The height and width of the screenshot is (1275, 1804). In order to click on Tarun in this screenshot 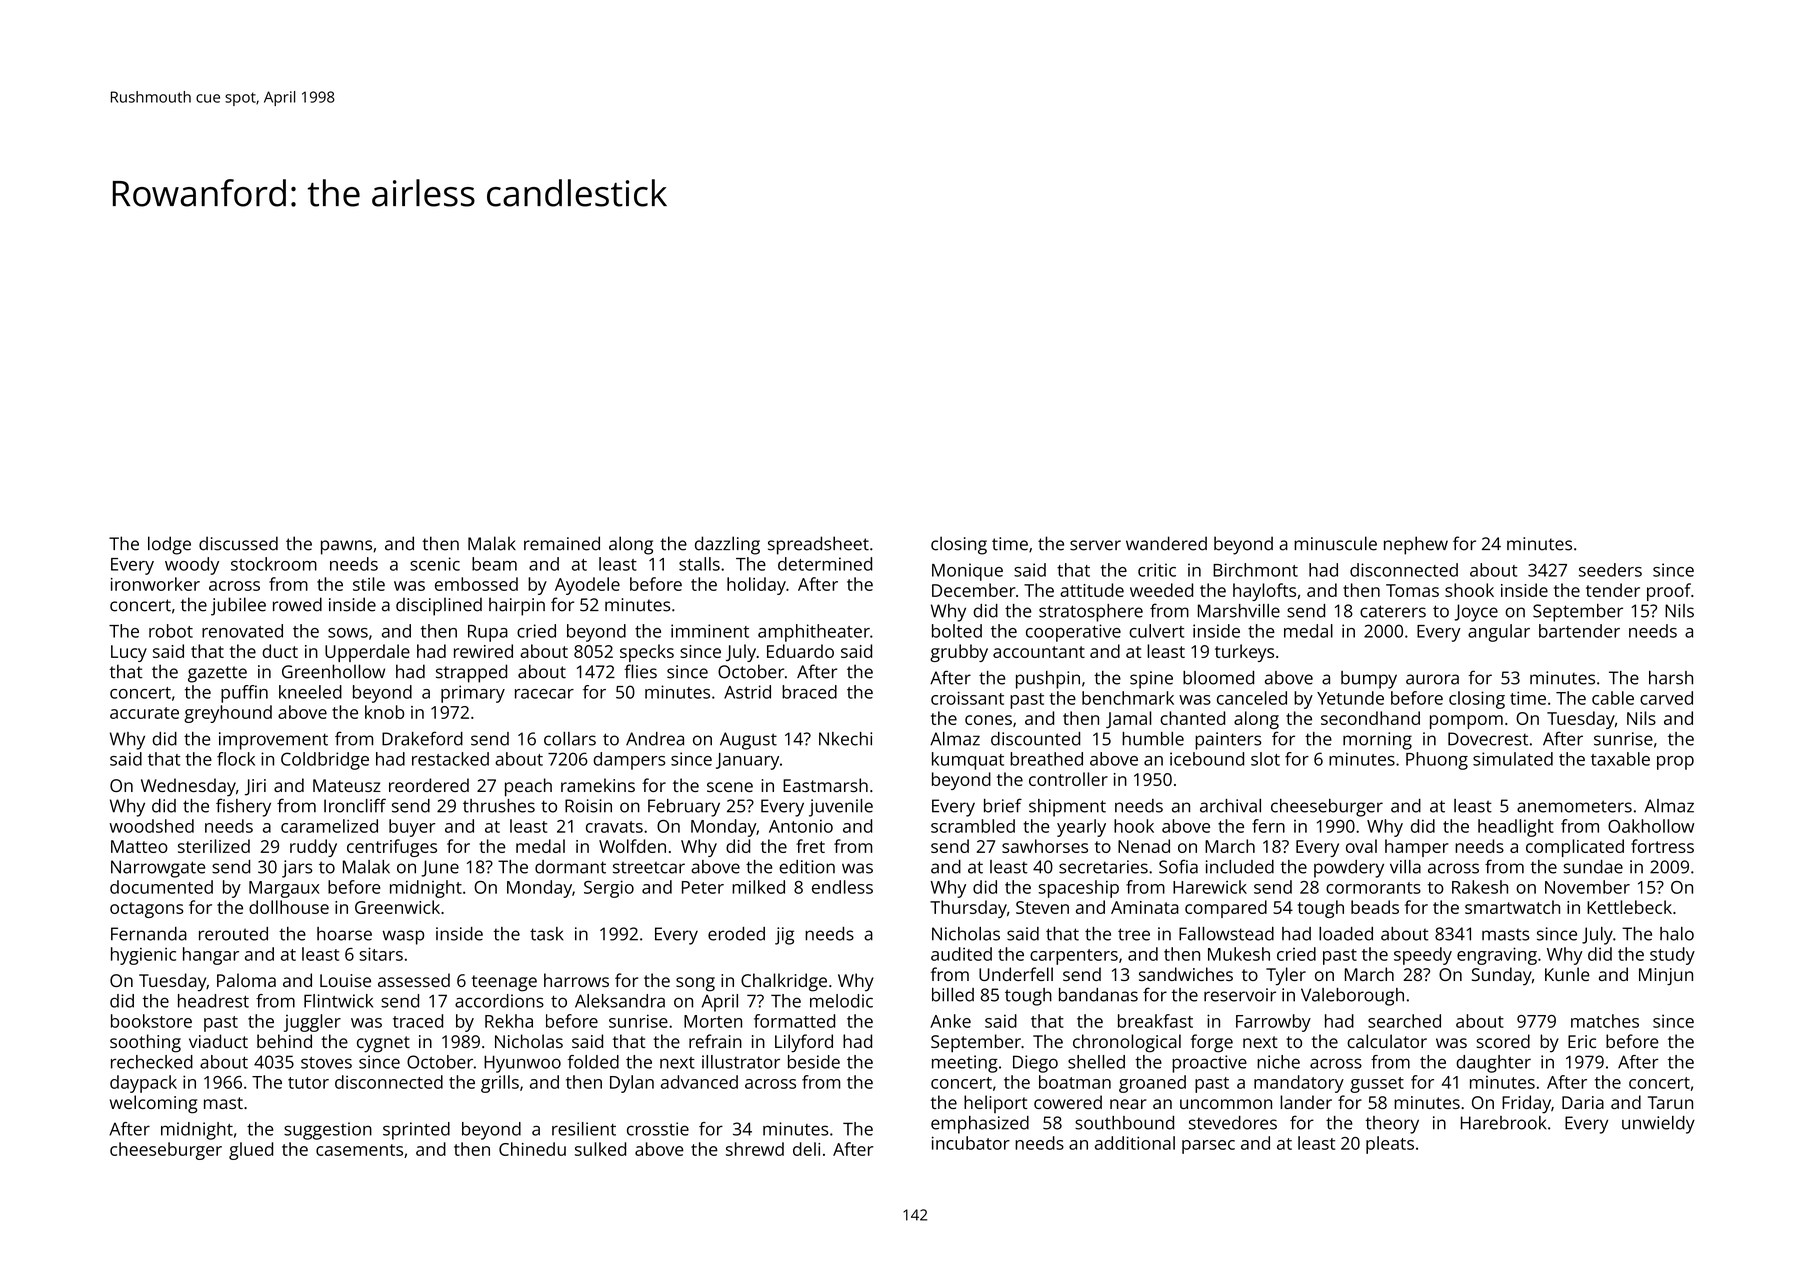, I will do `click(1670, 1102)`.
